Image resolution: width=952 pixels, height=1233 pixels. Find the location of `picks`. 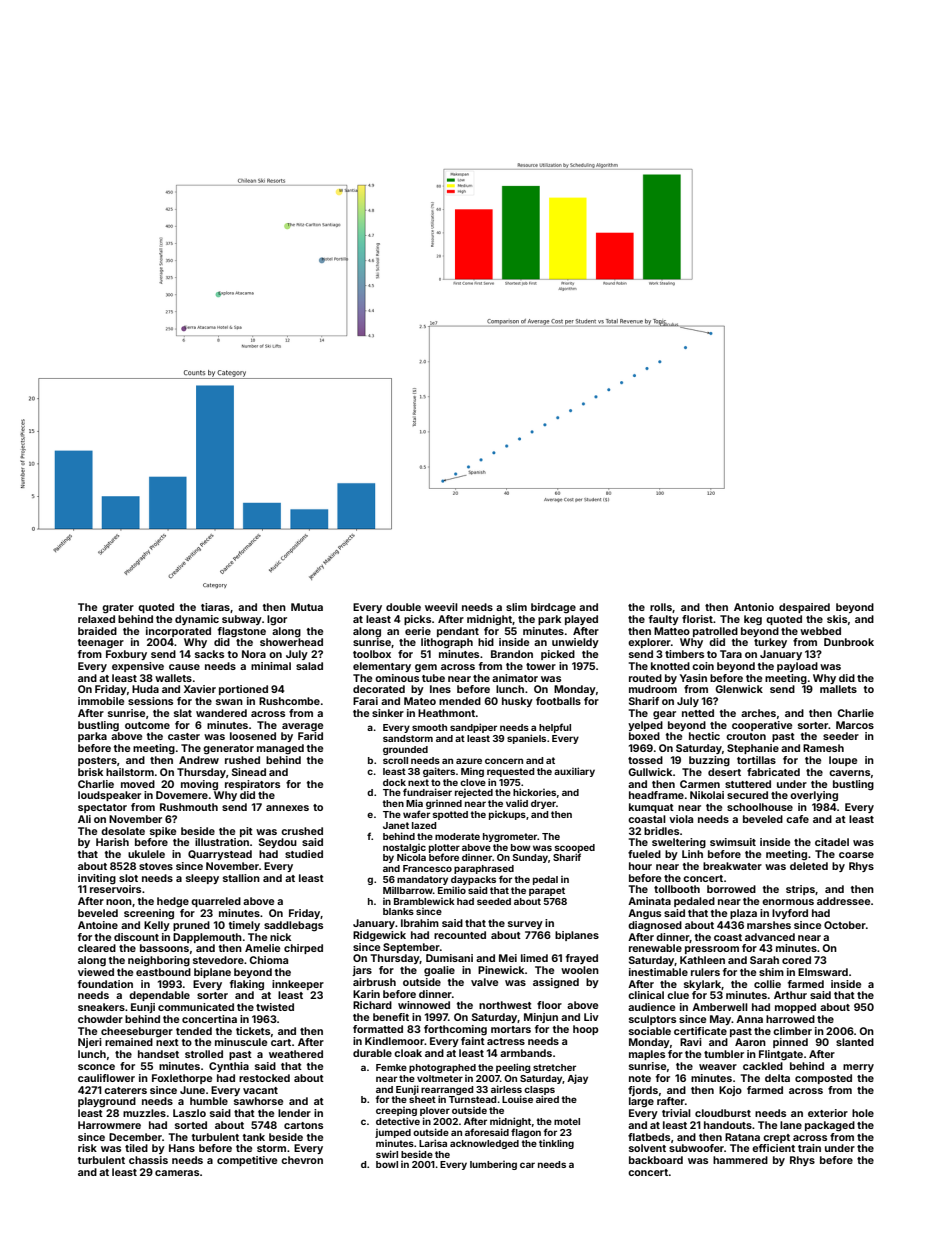

picks is located at coordinates (417, 620).
